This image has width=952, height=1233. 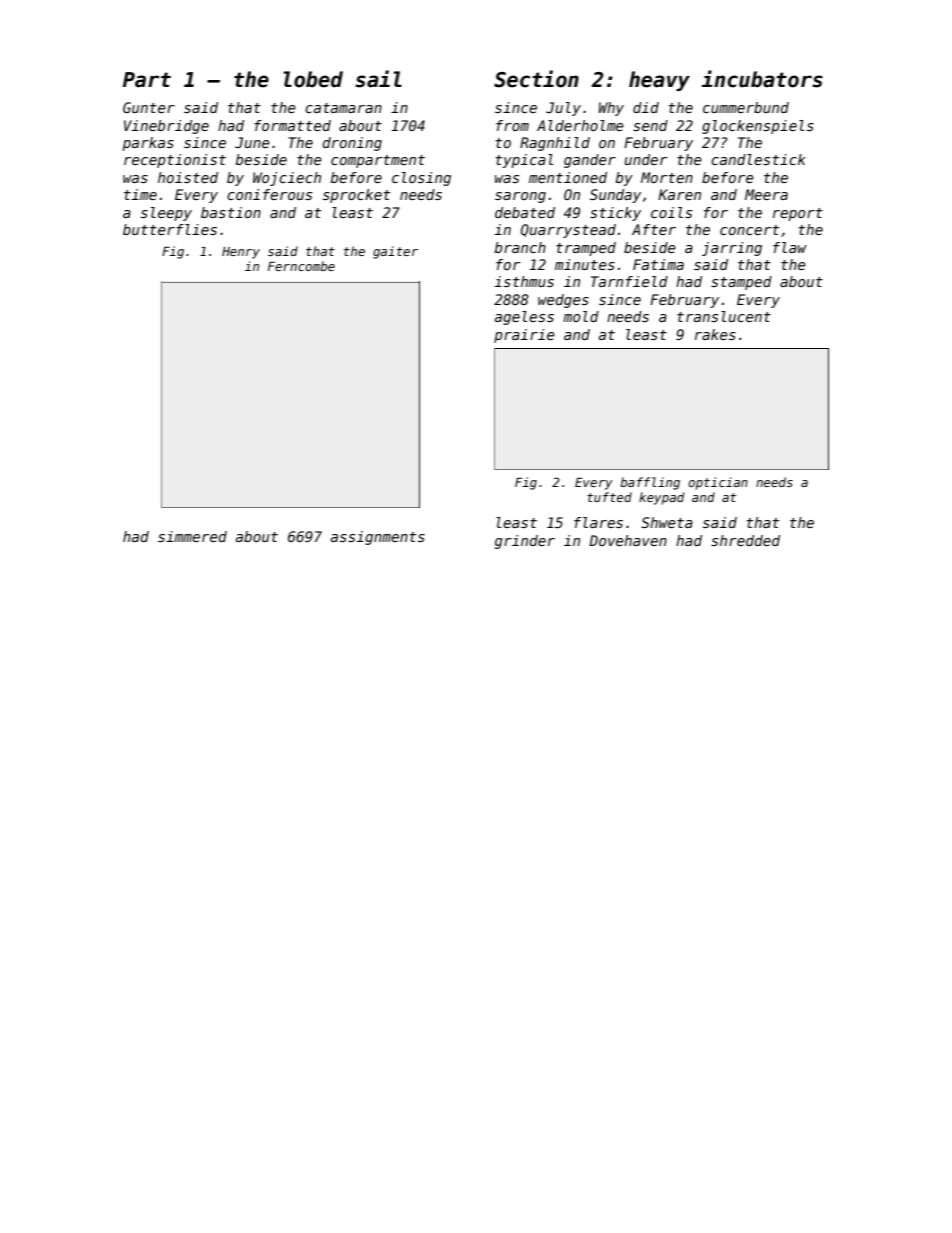 I want to click on optician, so click(x=718, y=483).
